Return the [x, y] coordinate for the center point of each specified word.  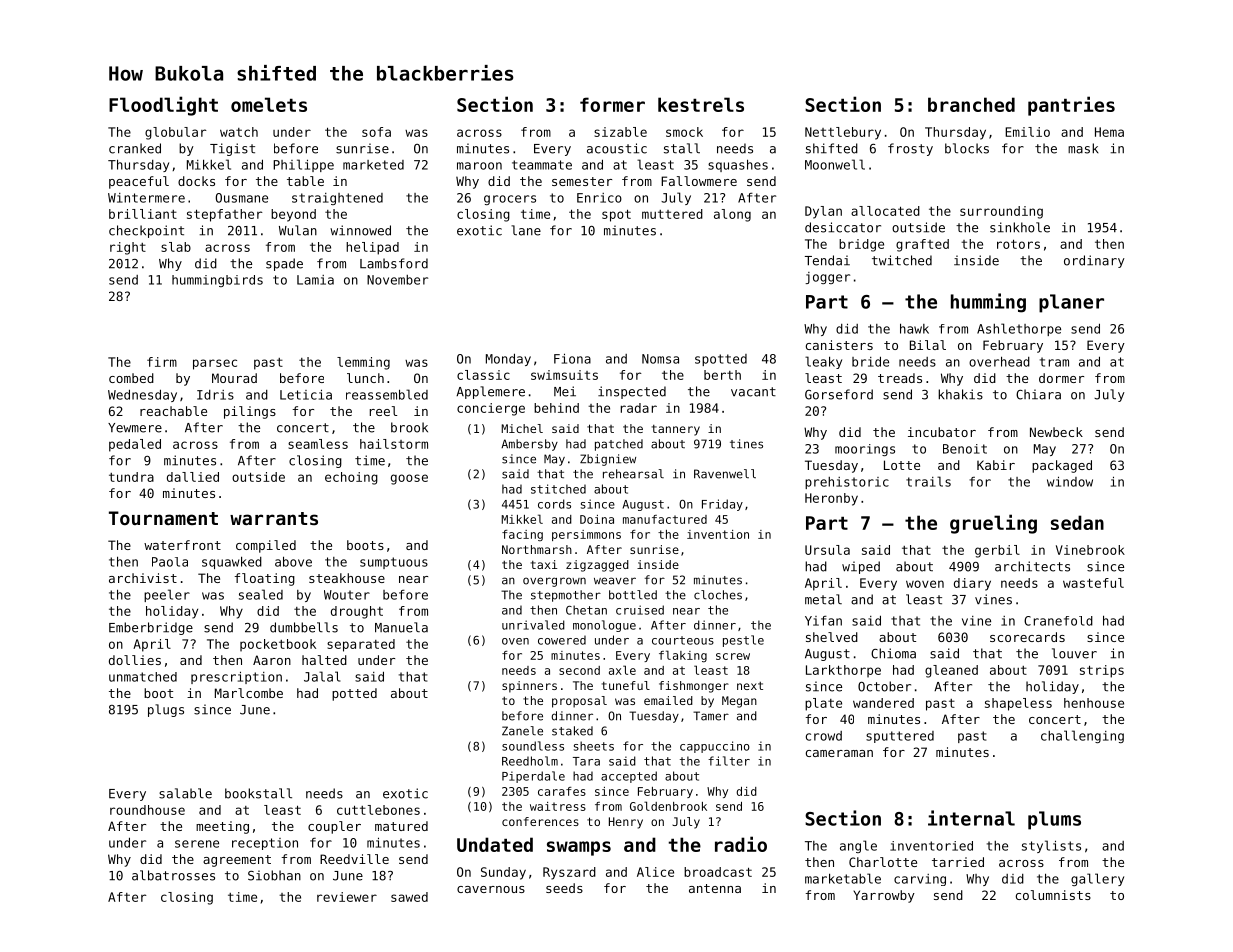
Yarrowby [884, 896]
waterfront [182, 545]
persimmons [586, 535]
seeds [564, 888]
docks [196, 181]
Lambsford [394, 263]
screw [733, 656]
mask [1083, 148]
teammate [542, 165]
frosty [910, 149]
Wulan [298, 230]
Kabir [996, 465]
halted [324, 660]
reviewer [347, 897]
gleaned [951, 671]
